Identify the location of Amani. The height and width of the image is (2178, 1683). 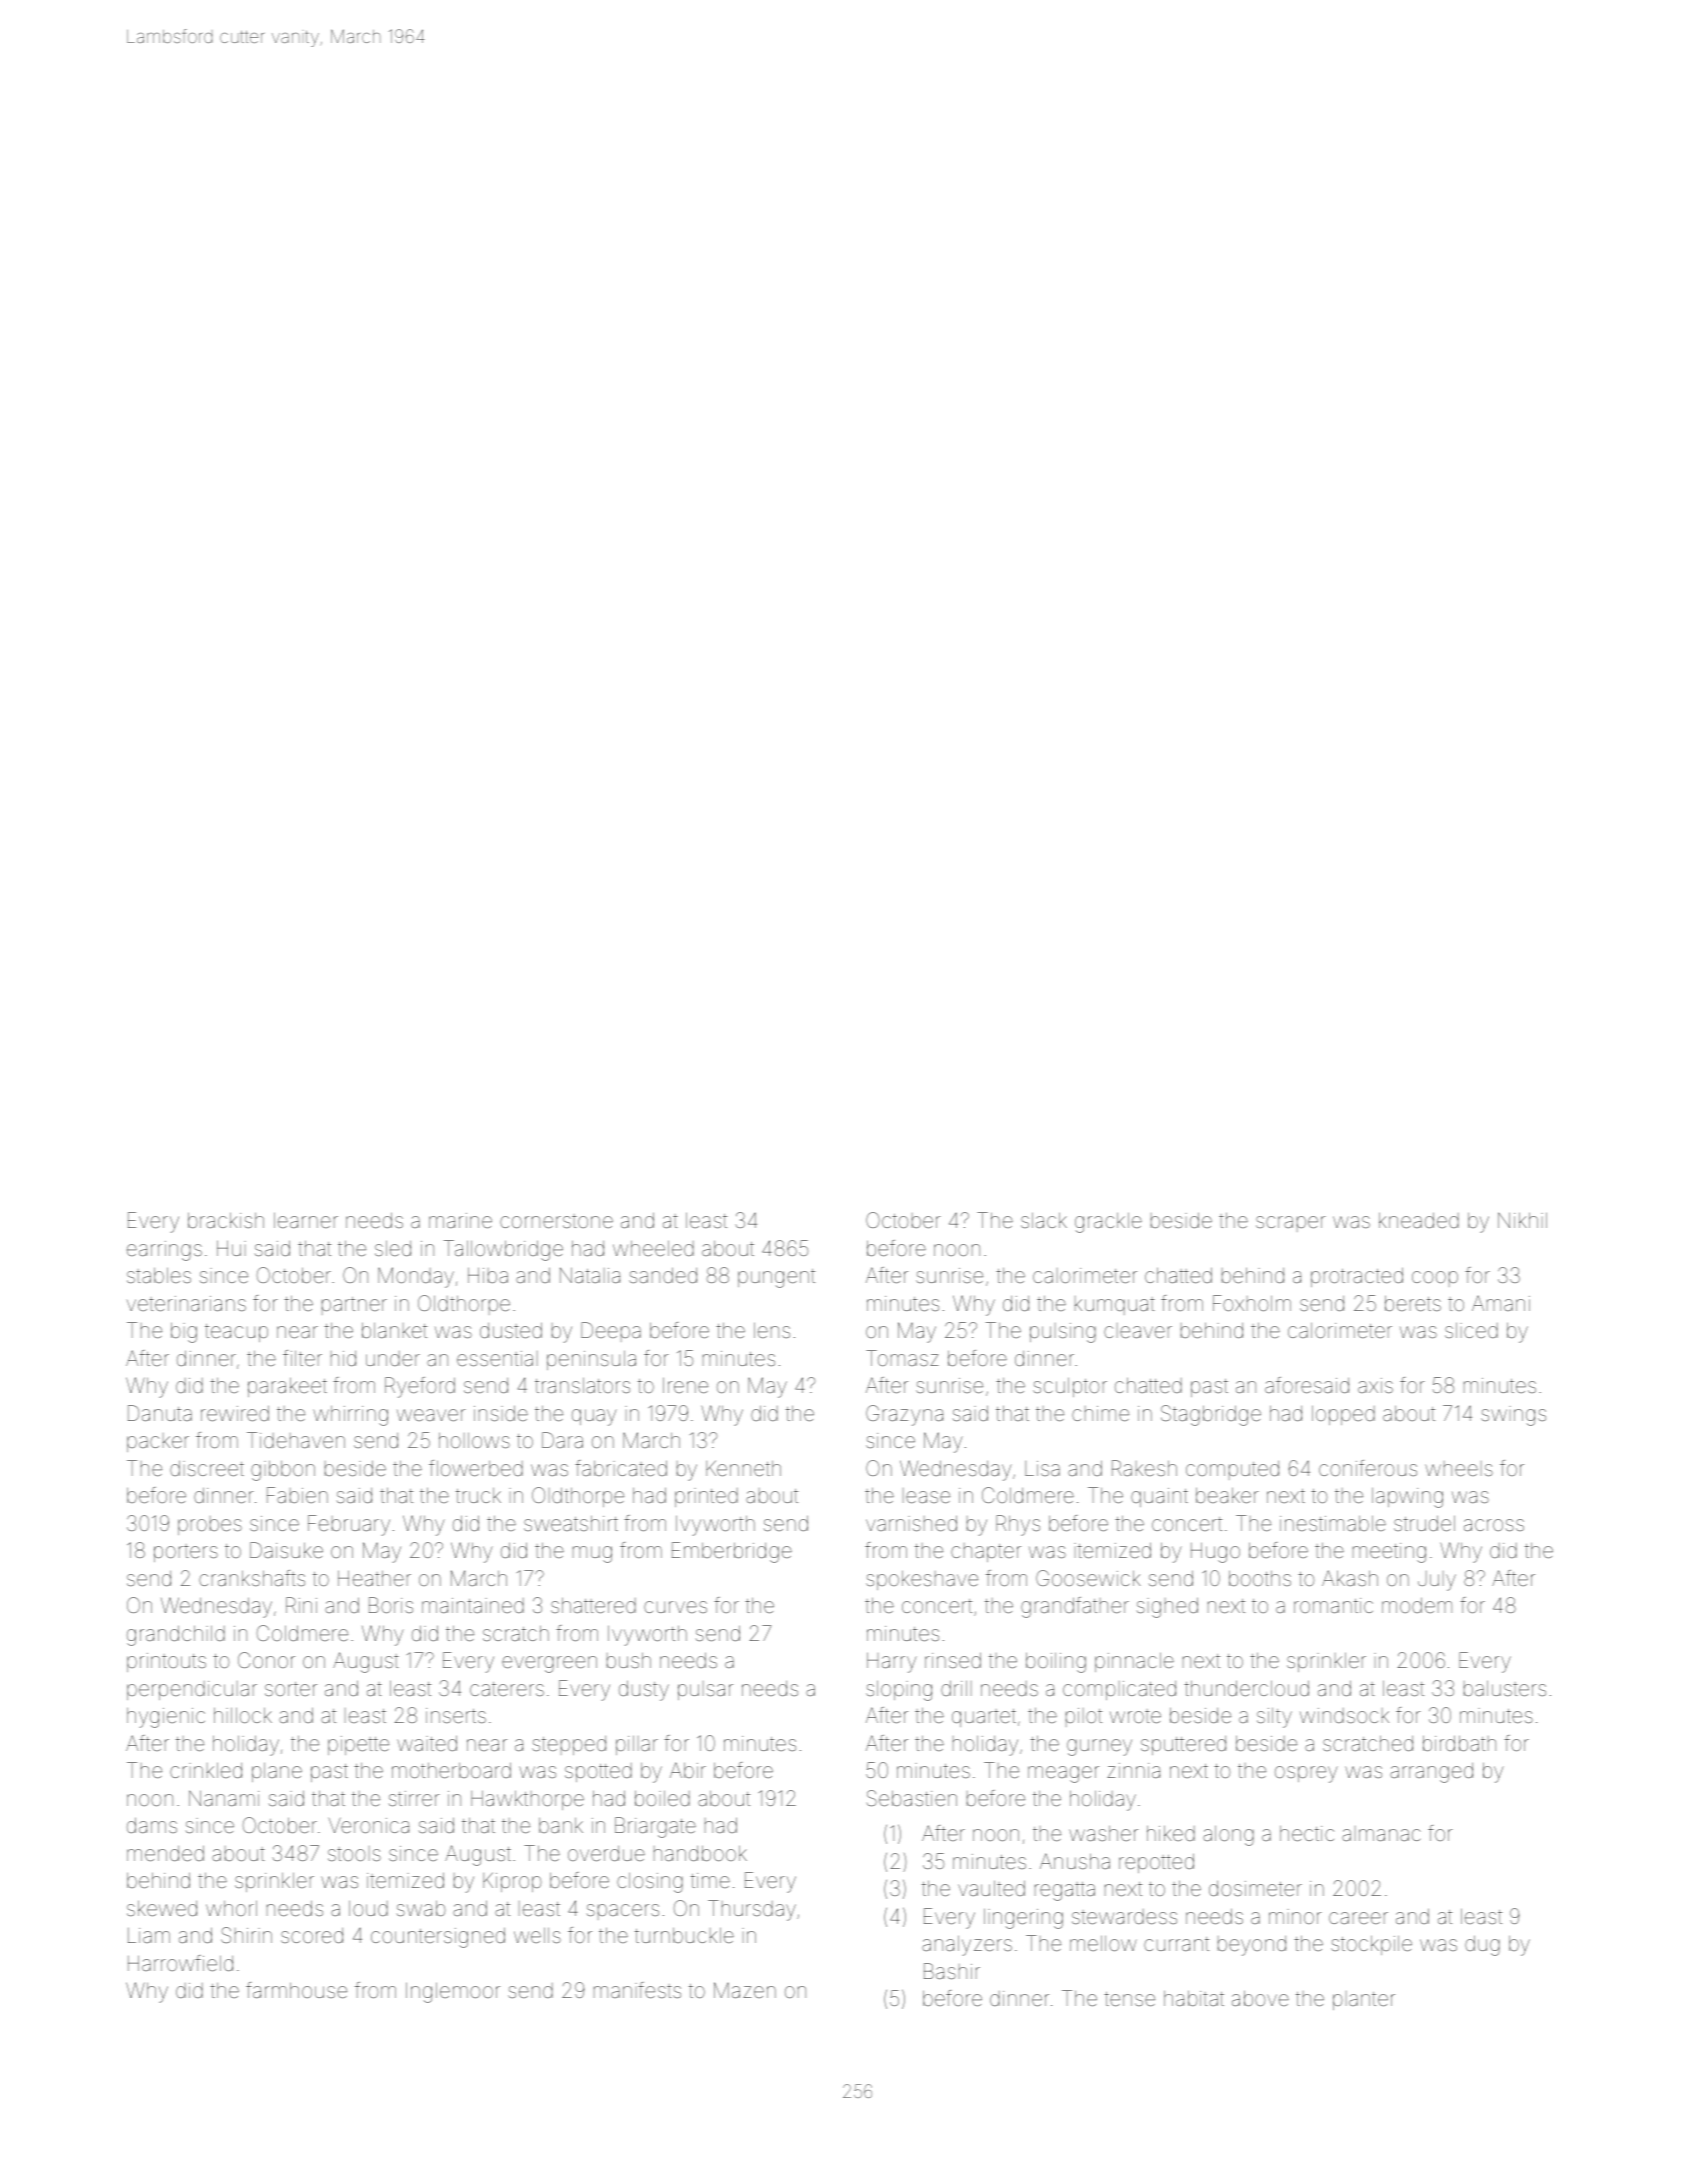
(1501, 1303).
